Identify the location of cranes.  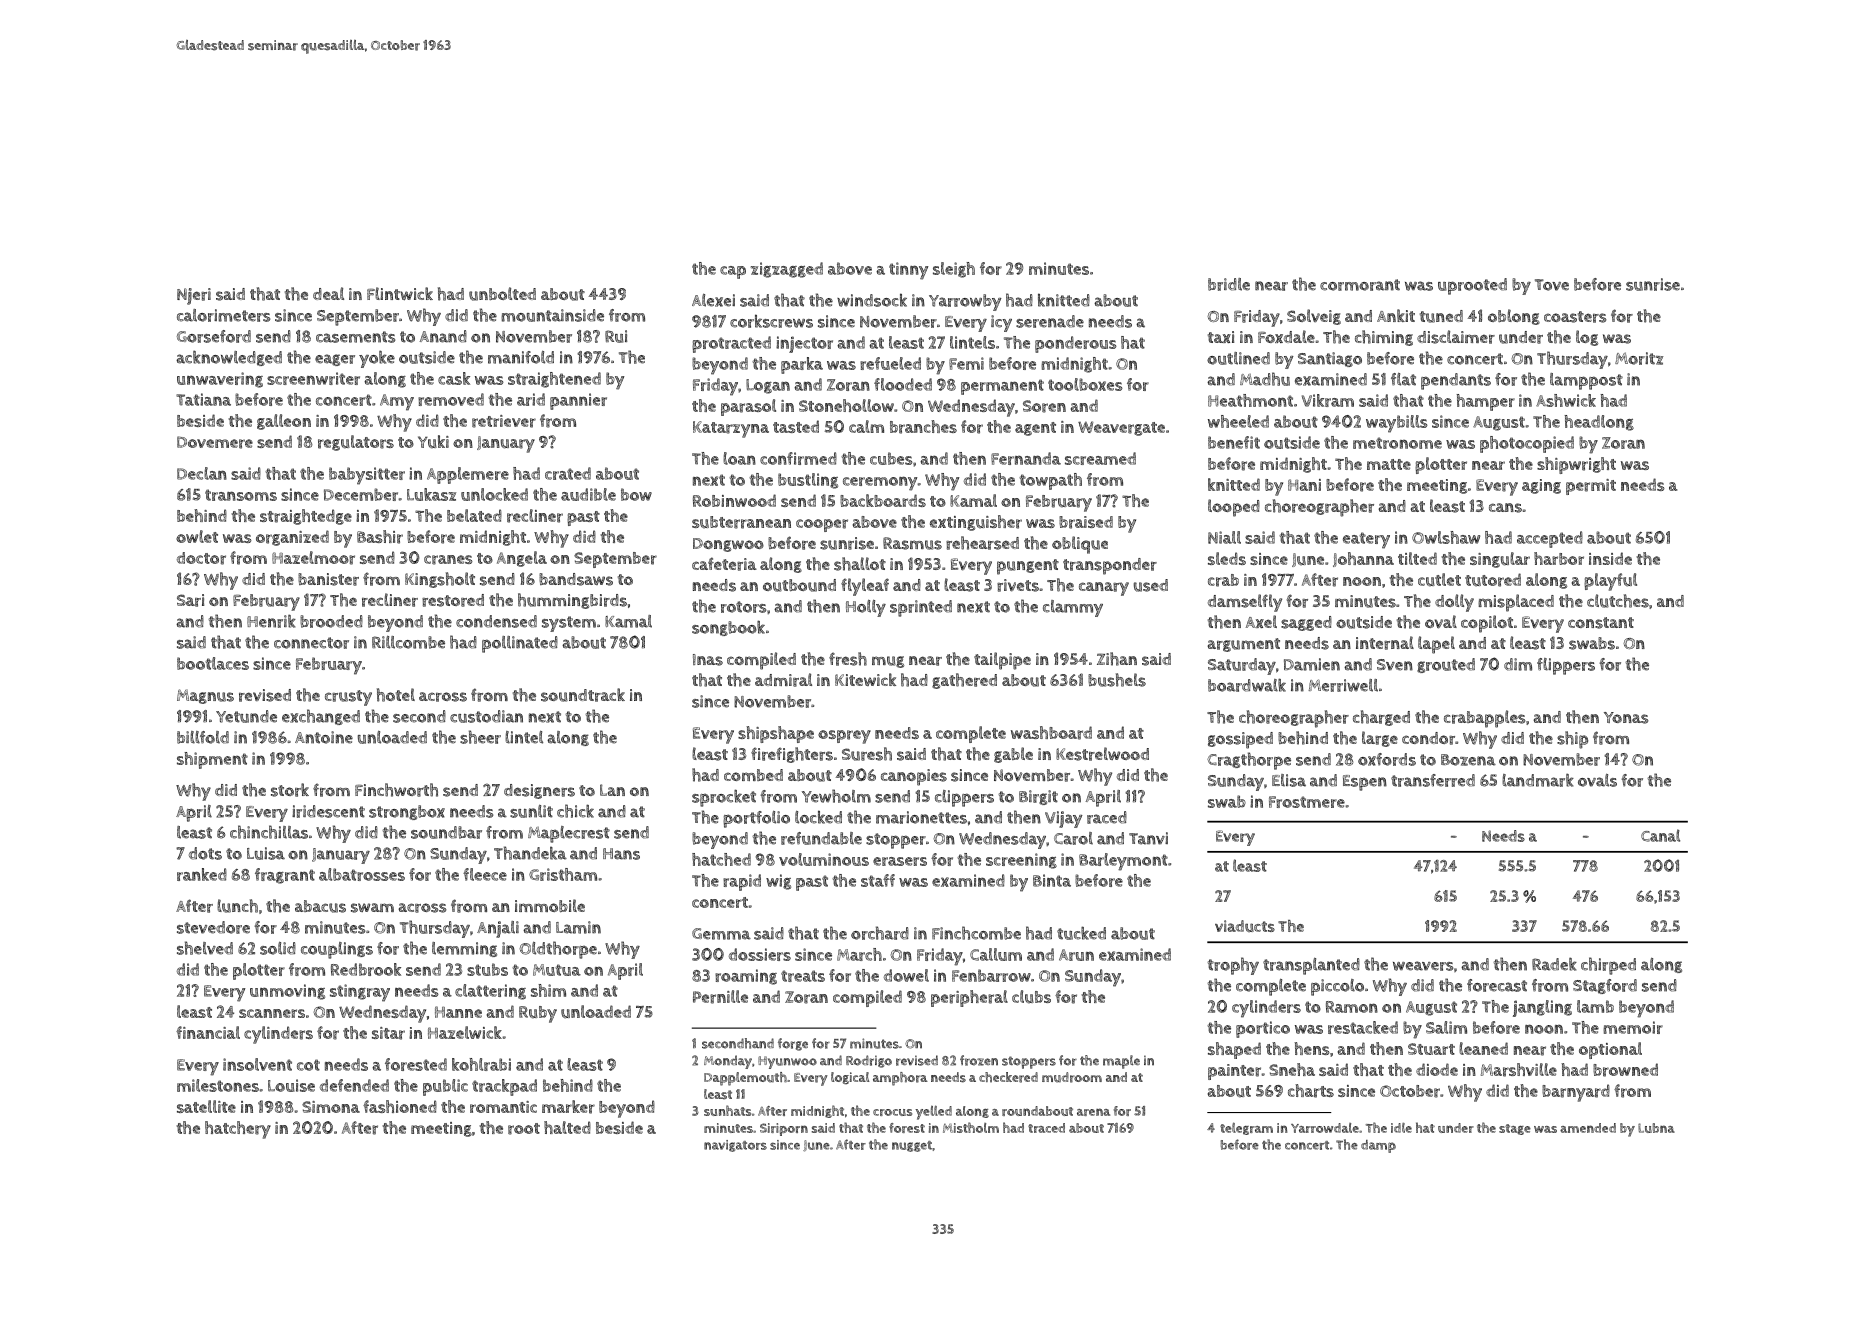
(448, 560).
